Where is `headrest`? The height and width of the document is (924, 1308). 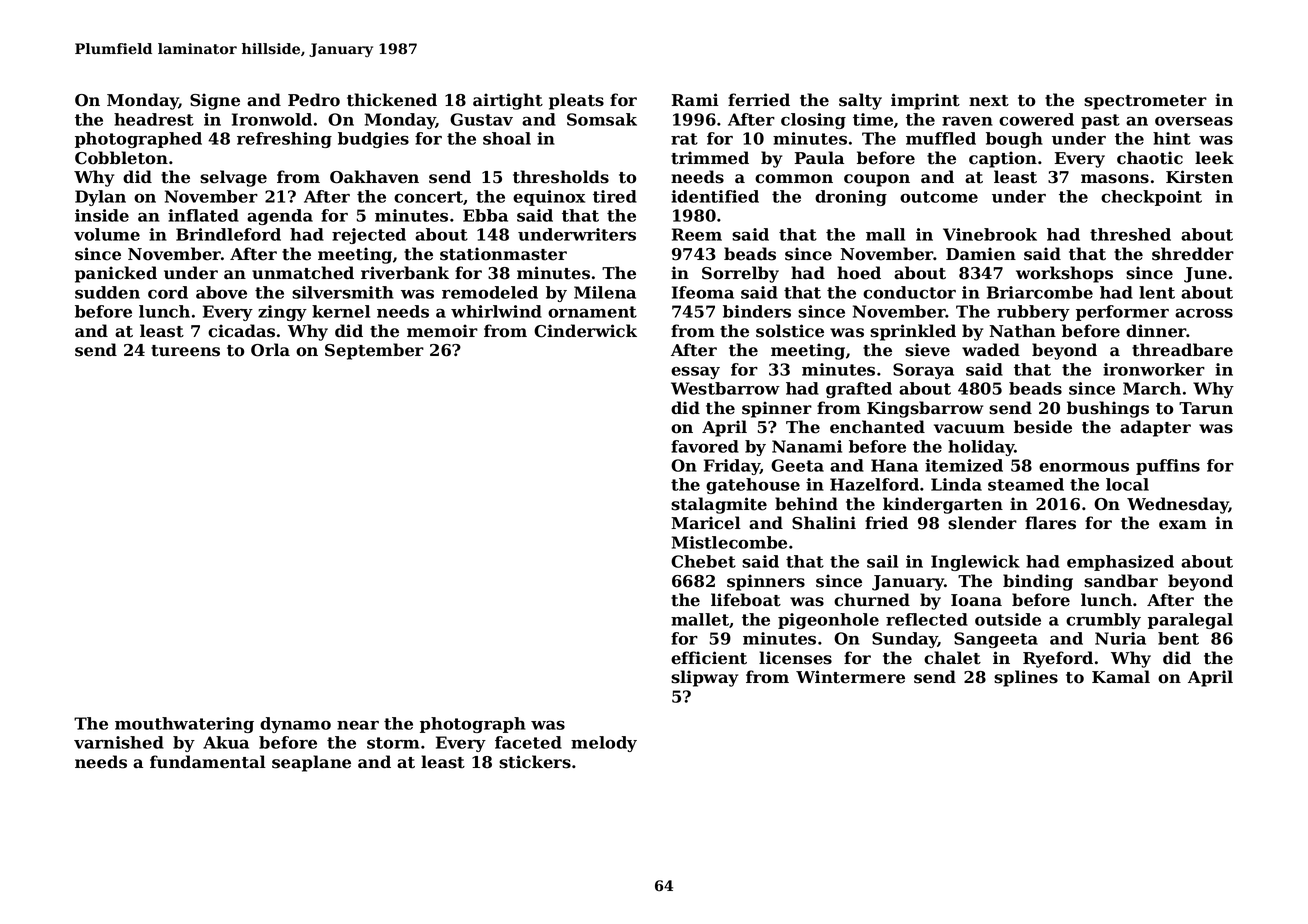 headrest is located at coordinates (154, 119).
